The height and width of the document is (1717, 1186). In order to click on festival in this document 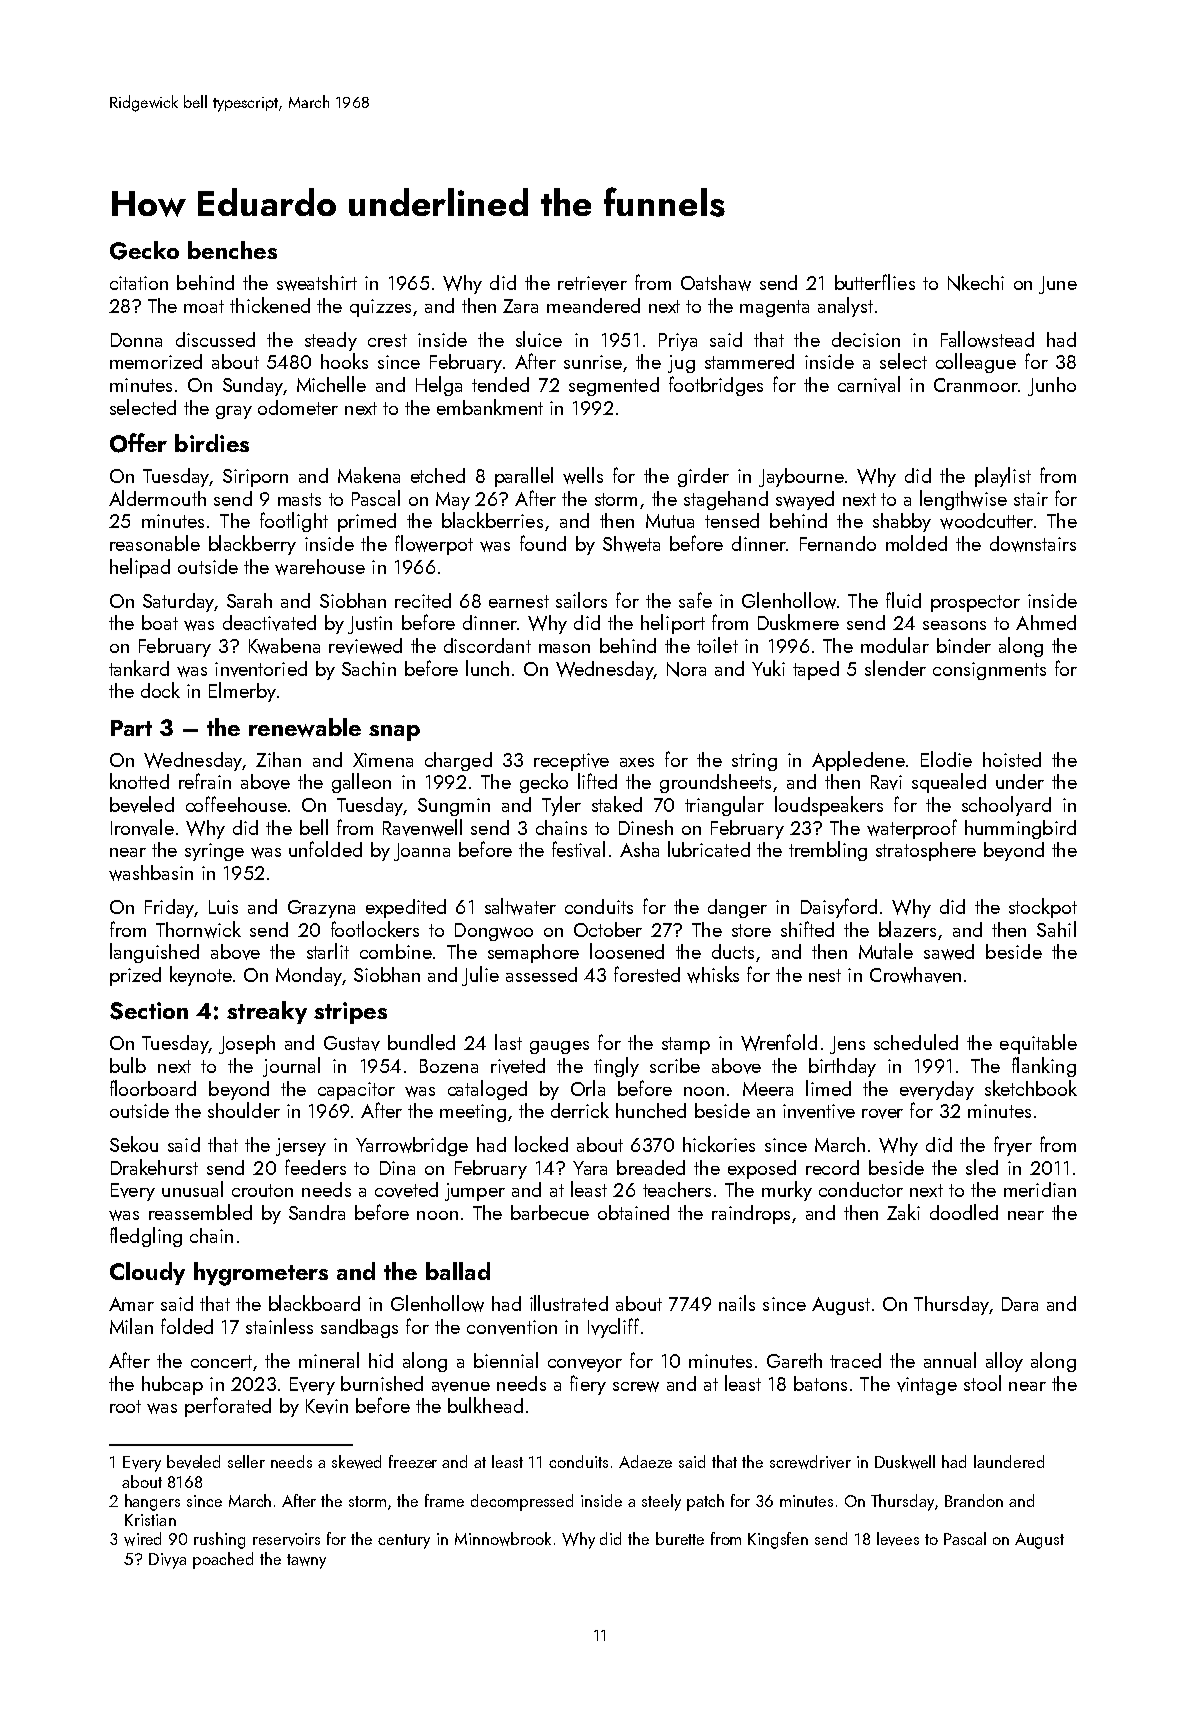, I will do `click(578, 849)`.
